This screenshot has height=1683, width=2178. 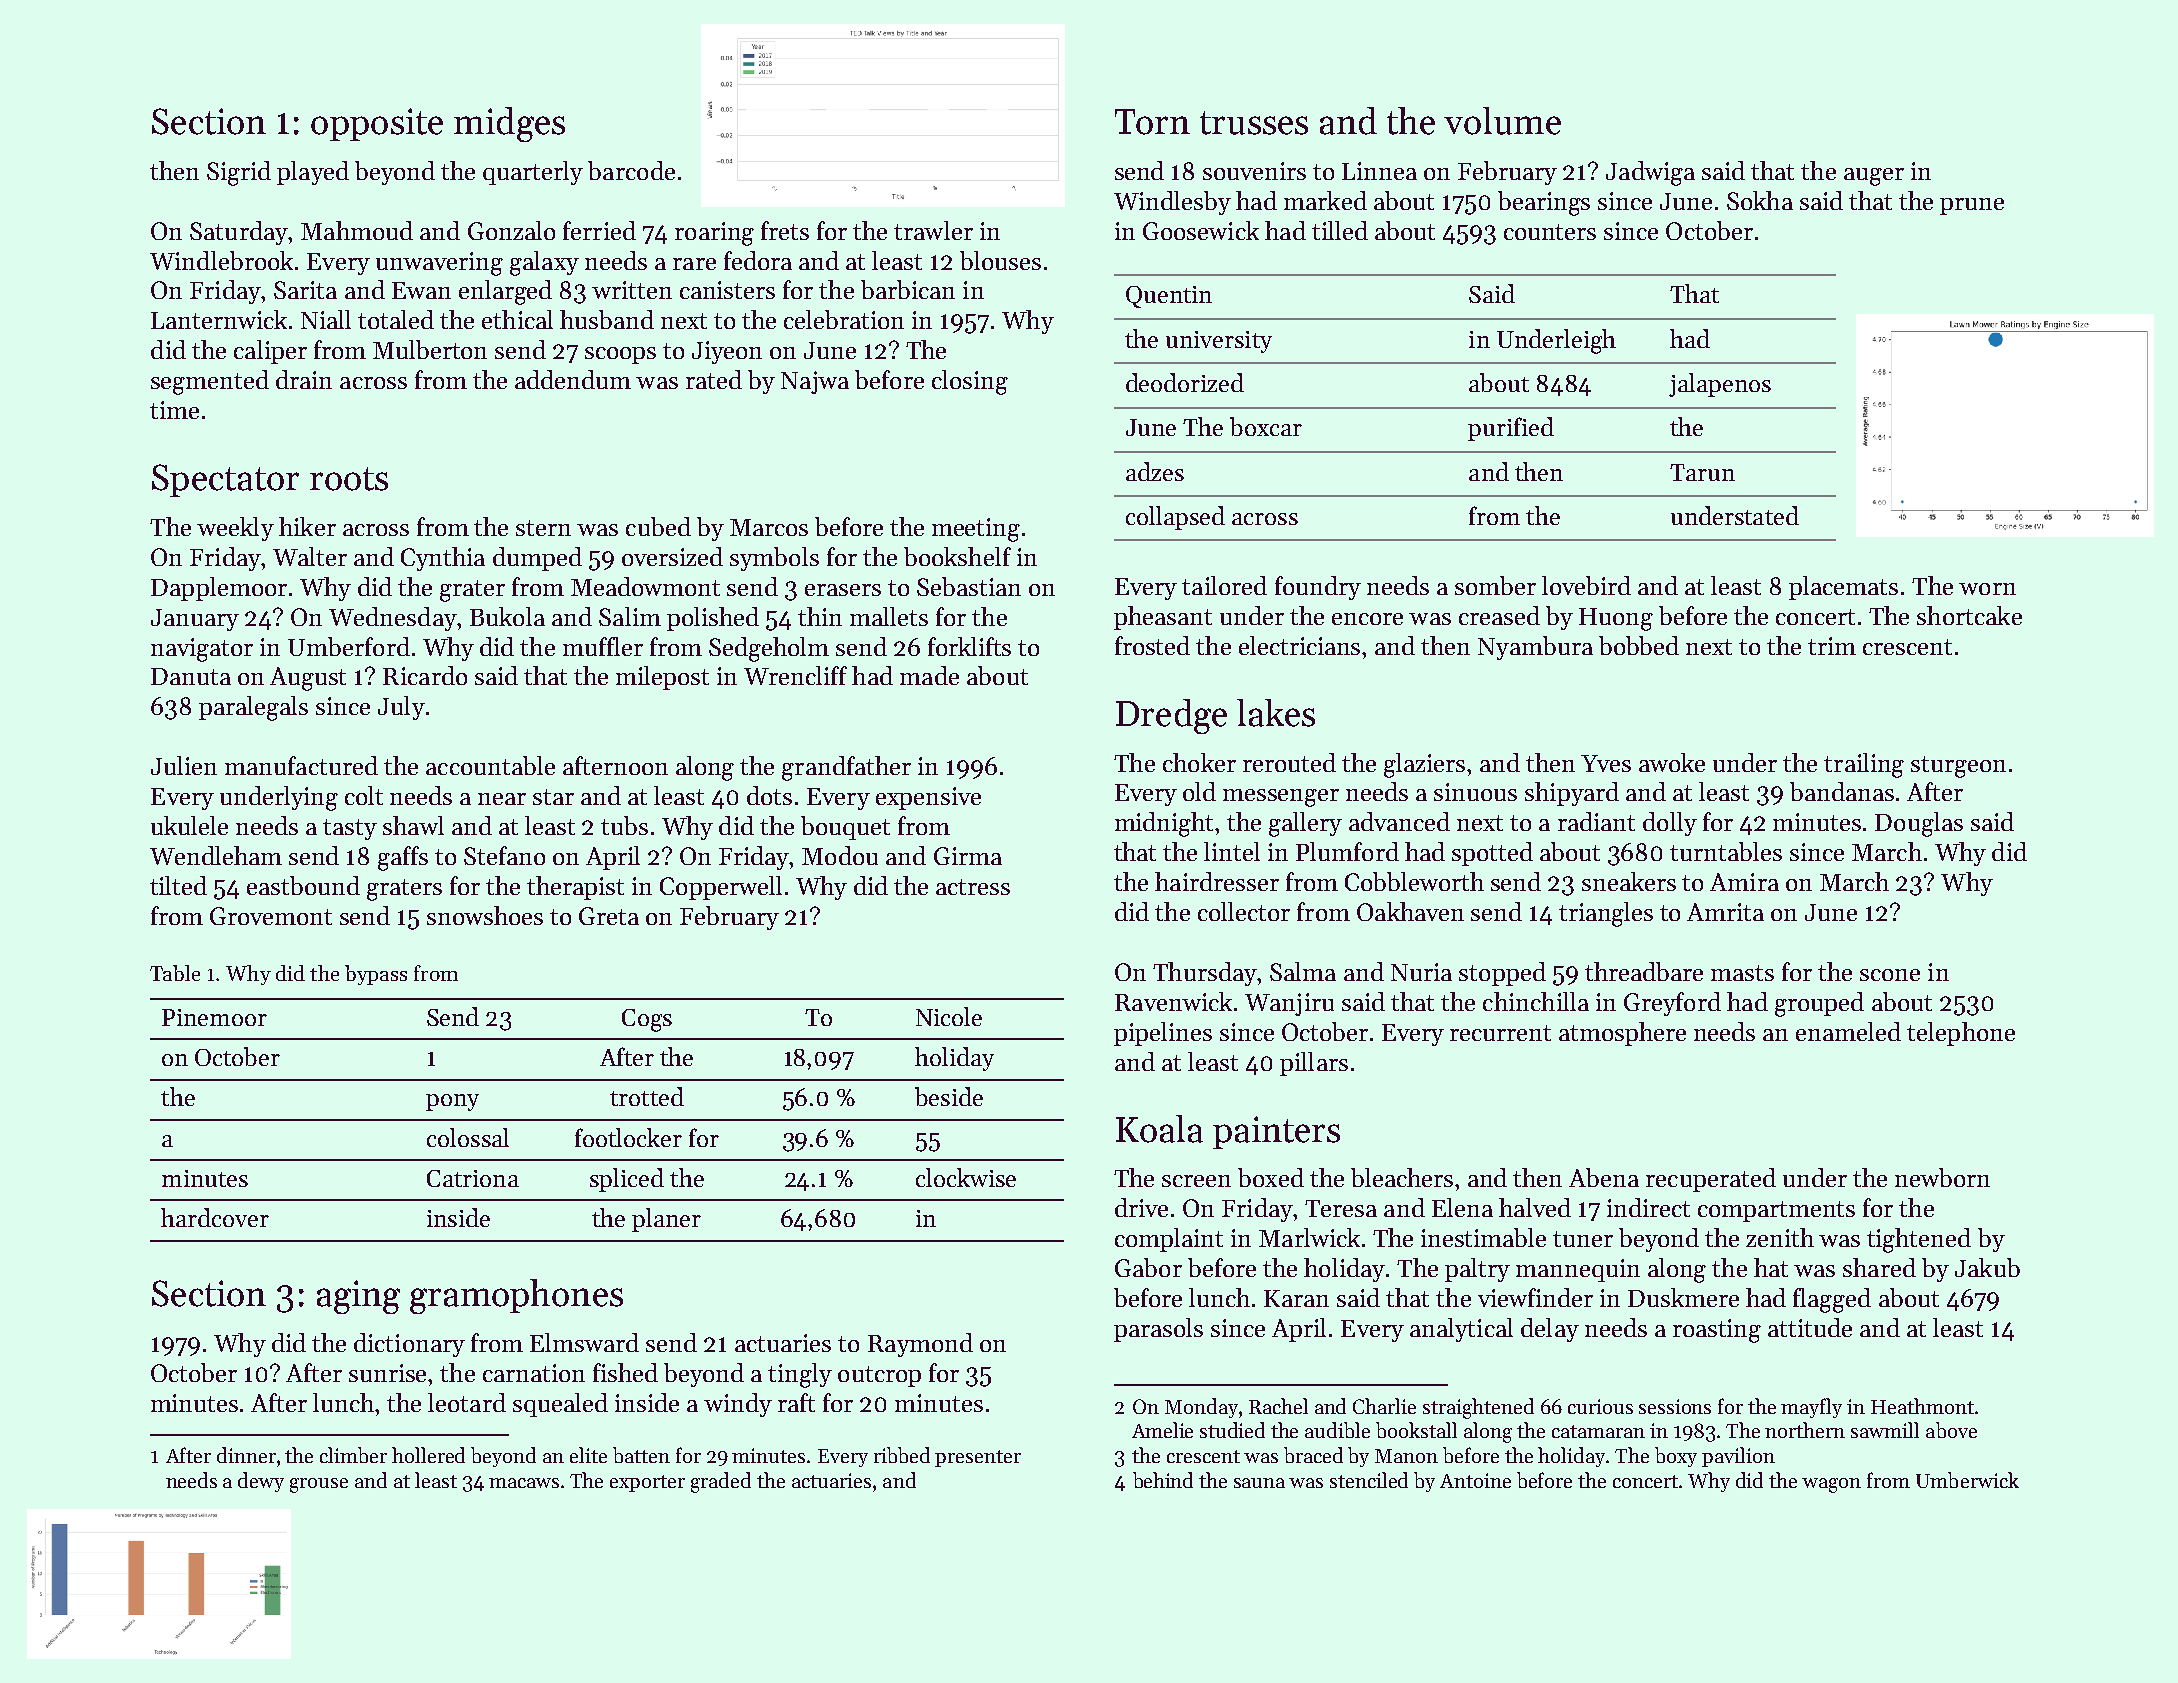 What do you see at coordinates (949, 1016) in the screenshot?
I see `Nicole` at bounding box center [949, 1016].
